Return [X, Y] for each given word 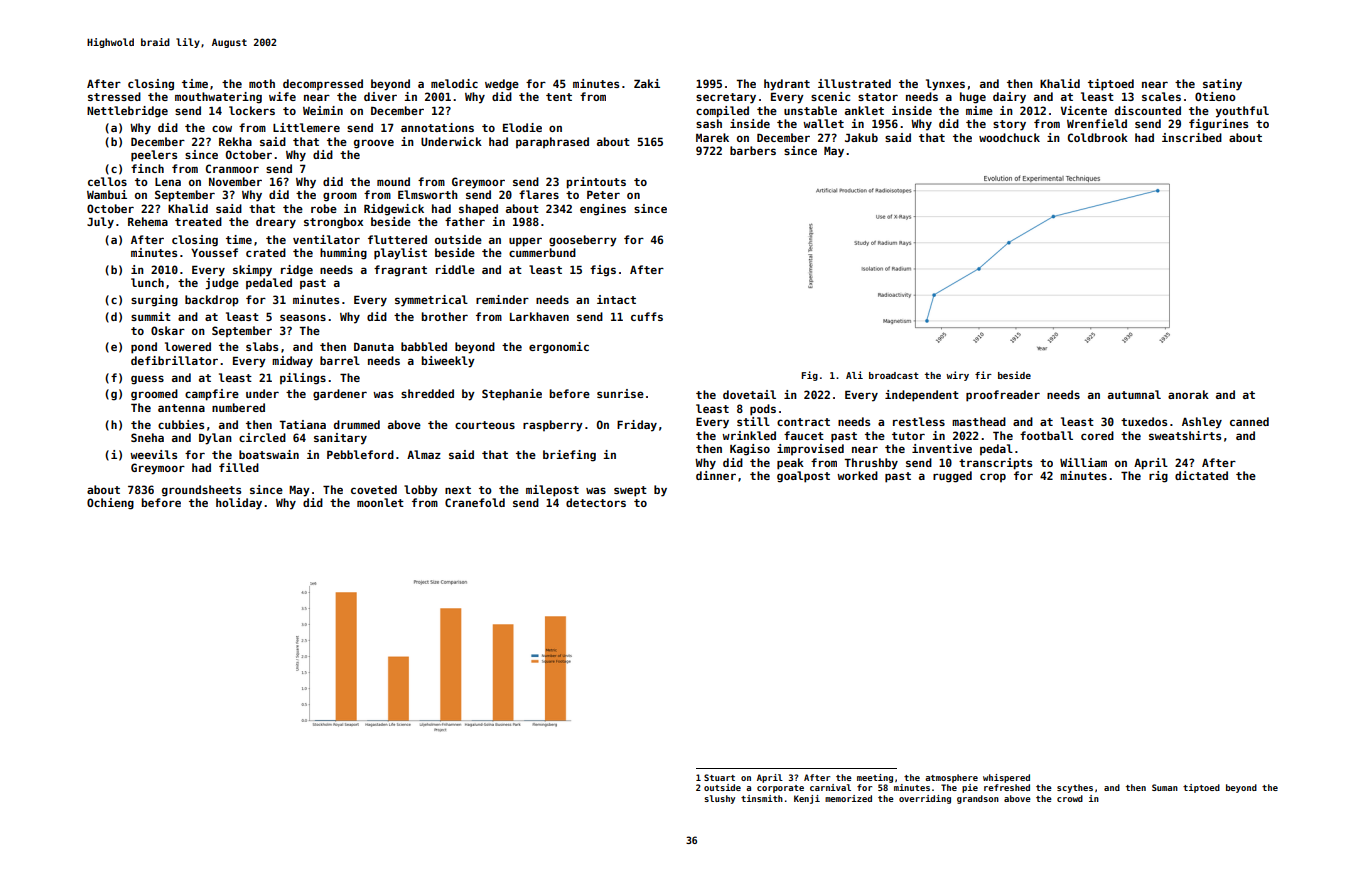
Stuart [719, 777]
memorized [848, 798]
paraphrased [552, 142]
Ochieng [110, 504]
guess [147, 380]
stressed [114, 96]
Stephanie [512, 395]
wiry [957, 376]
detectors [596, 502]
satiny [1222, 85]
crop [993, 477]
